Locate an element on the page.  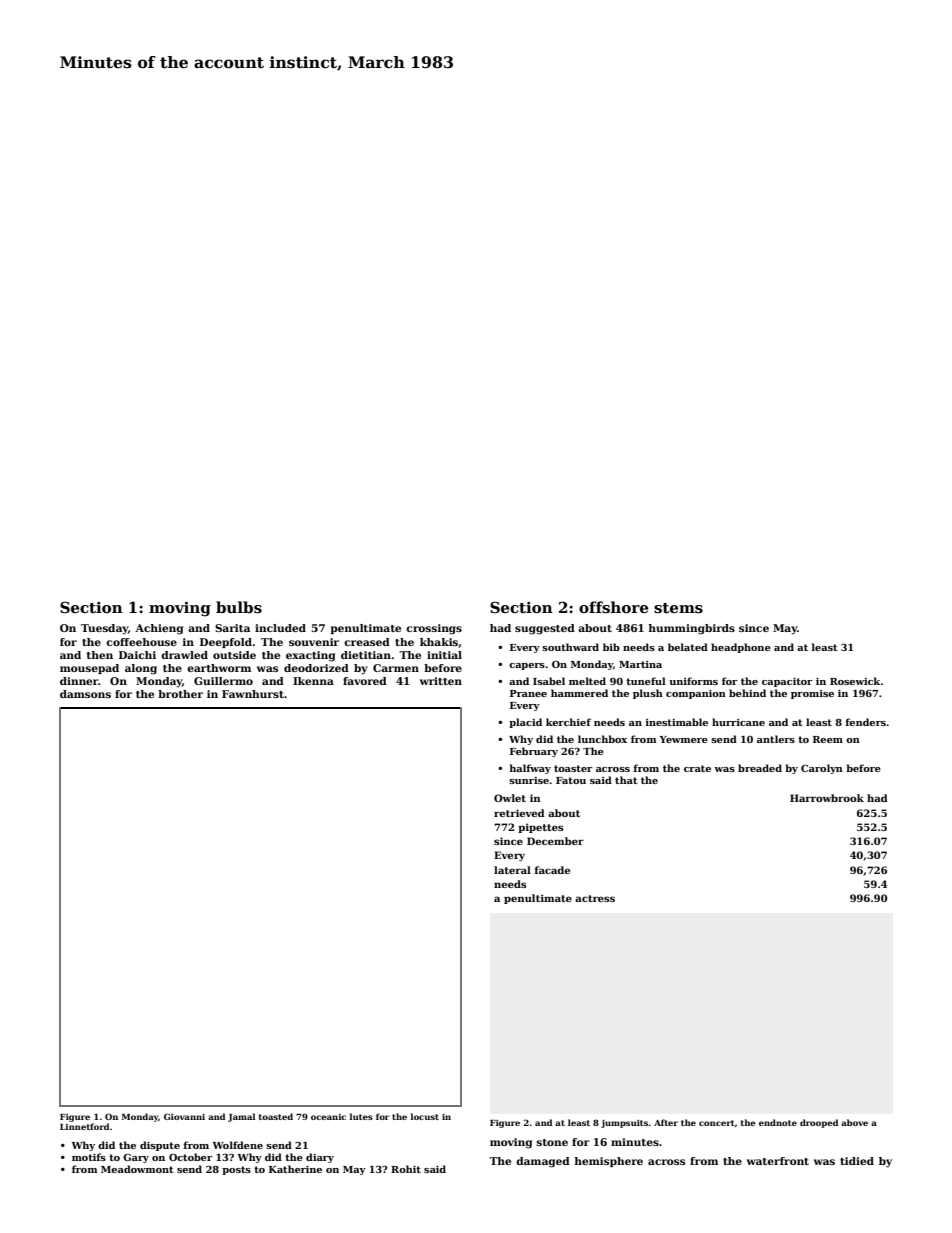
damaged is located at coordinates (543, 1162).
